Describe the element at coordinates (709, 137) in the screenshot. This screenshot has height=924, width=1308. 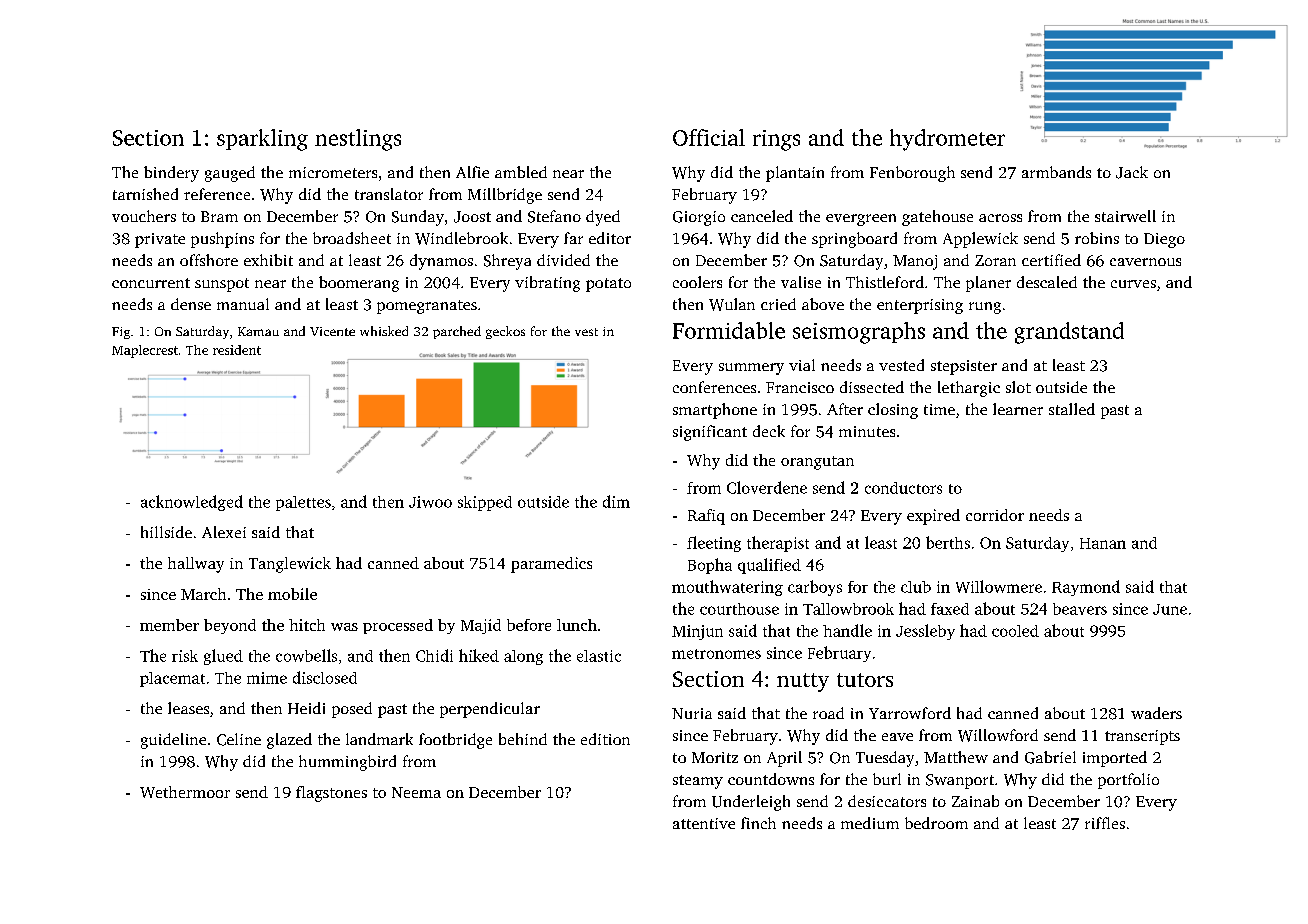
I see `Official` at that location.
